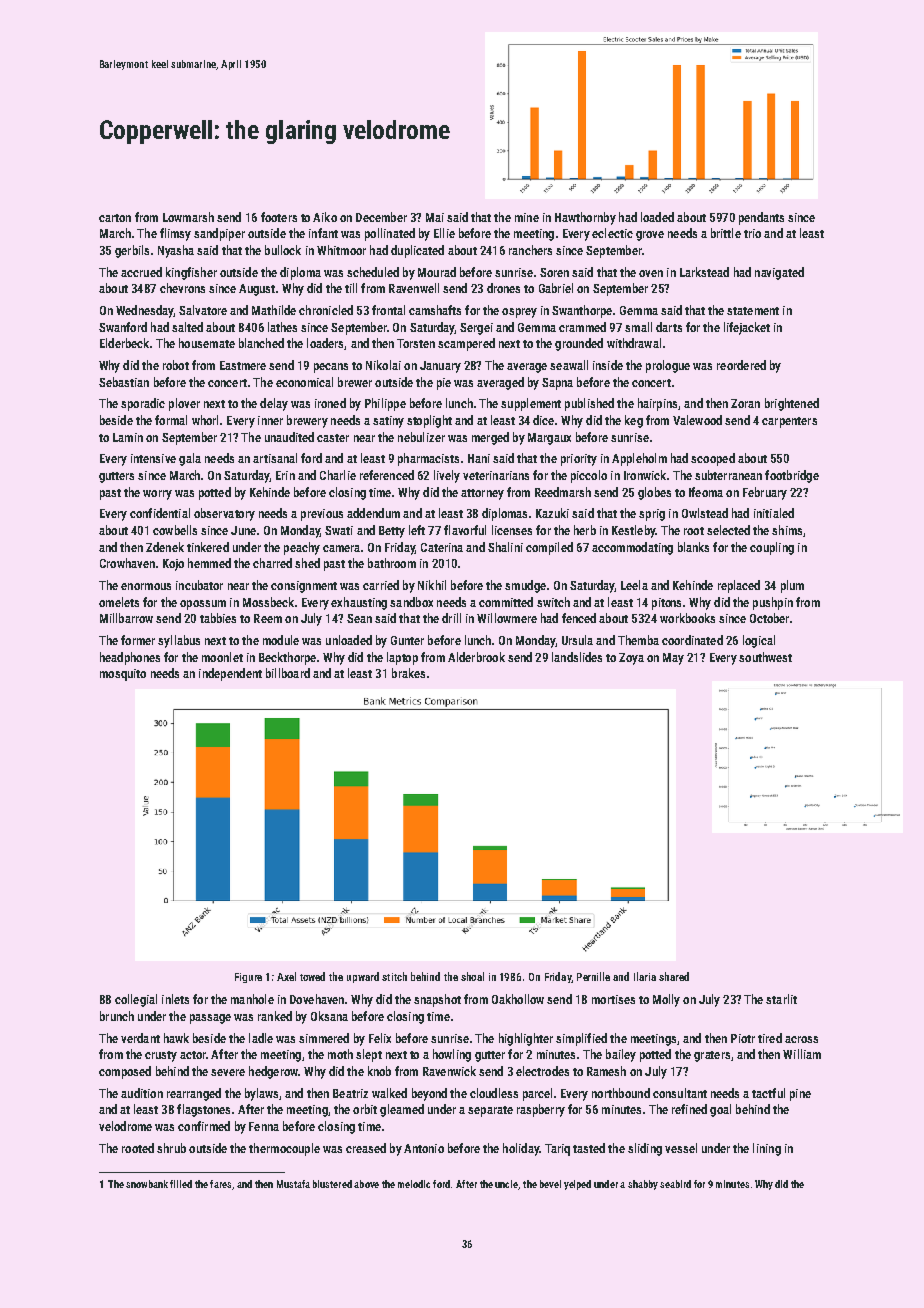  What do you see at coordinates (645, 976) in the document?
I see `Ilaria` at bounding box center [645, 976].
